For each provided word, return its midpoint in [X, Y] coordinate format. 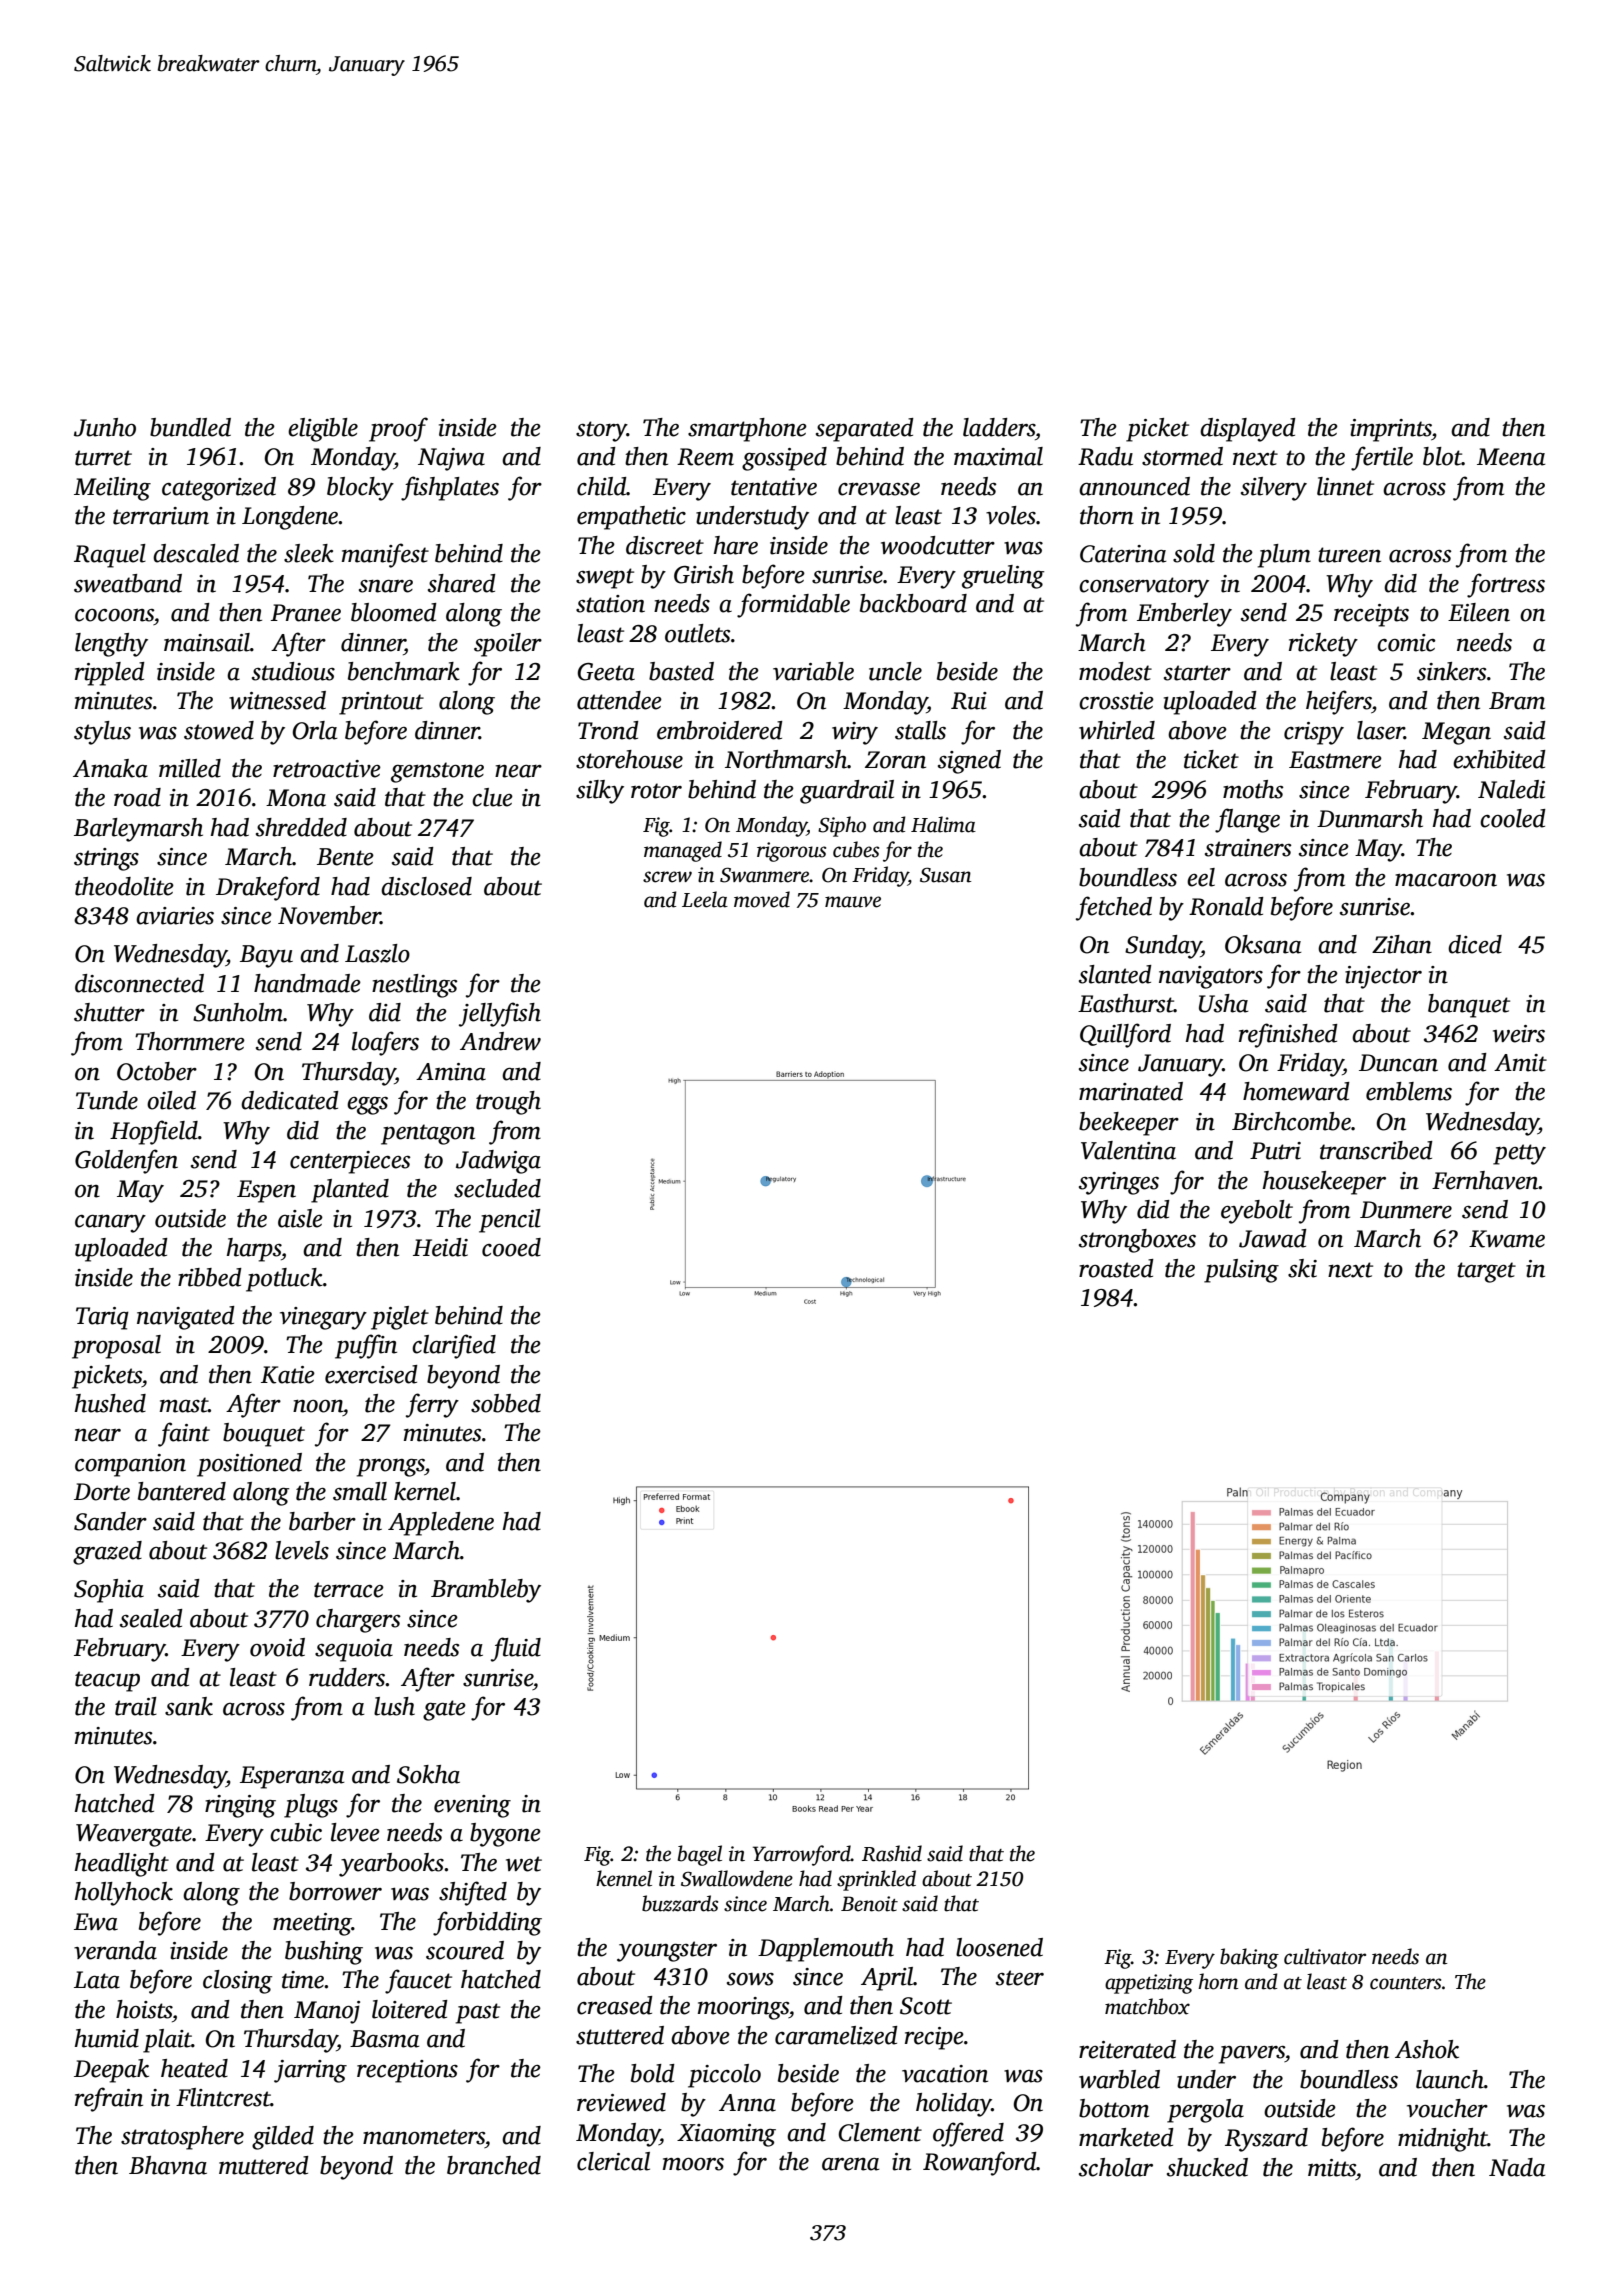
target [1486, 1272]
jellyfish [500, 1014]
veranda [115, 1950]
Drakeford [268, 888]
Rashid [892, 1853]
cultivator [1325, 1956]
